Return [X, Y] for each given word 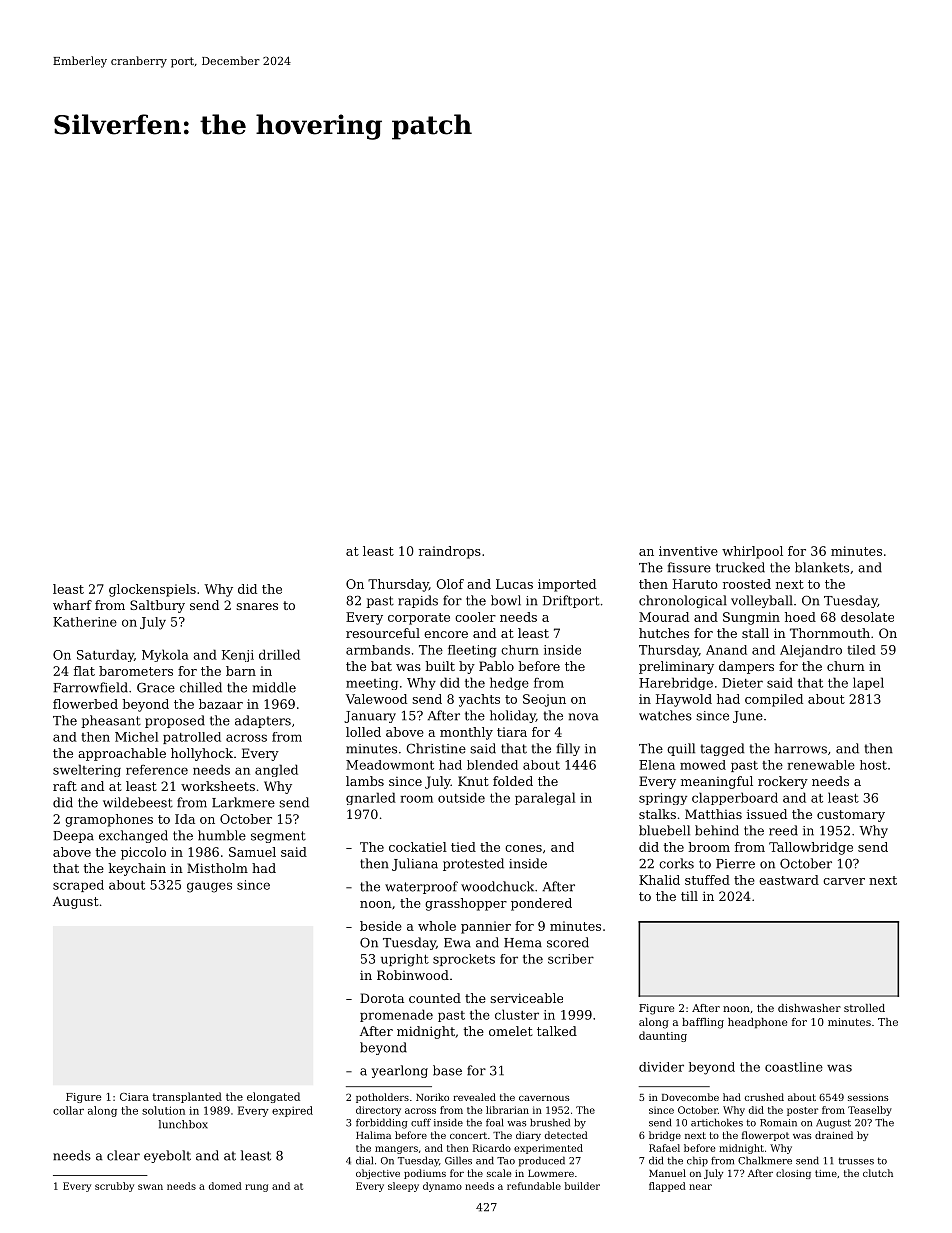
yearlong [400, 1071]
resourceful [383, 633]
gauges [209, 887]
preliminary [676, 667]
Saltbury [157, 606]
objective [378, 1174]
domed [225, 1186]
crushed [764, 1097]
